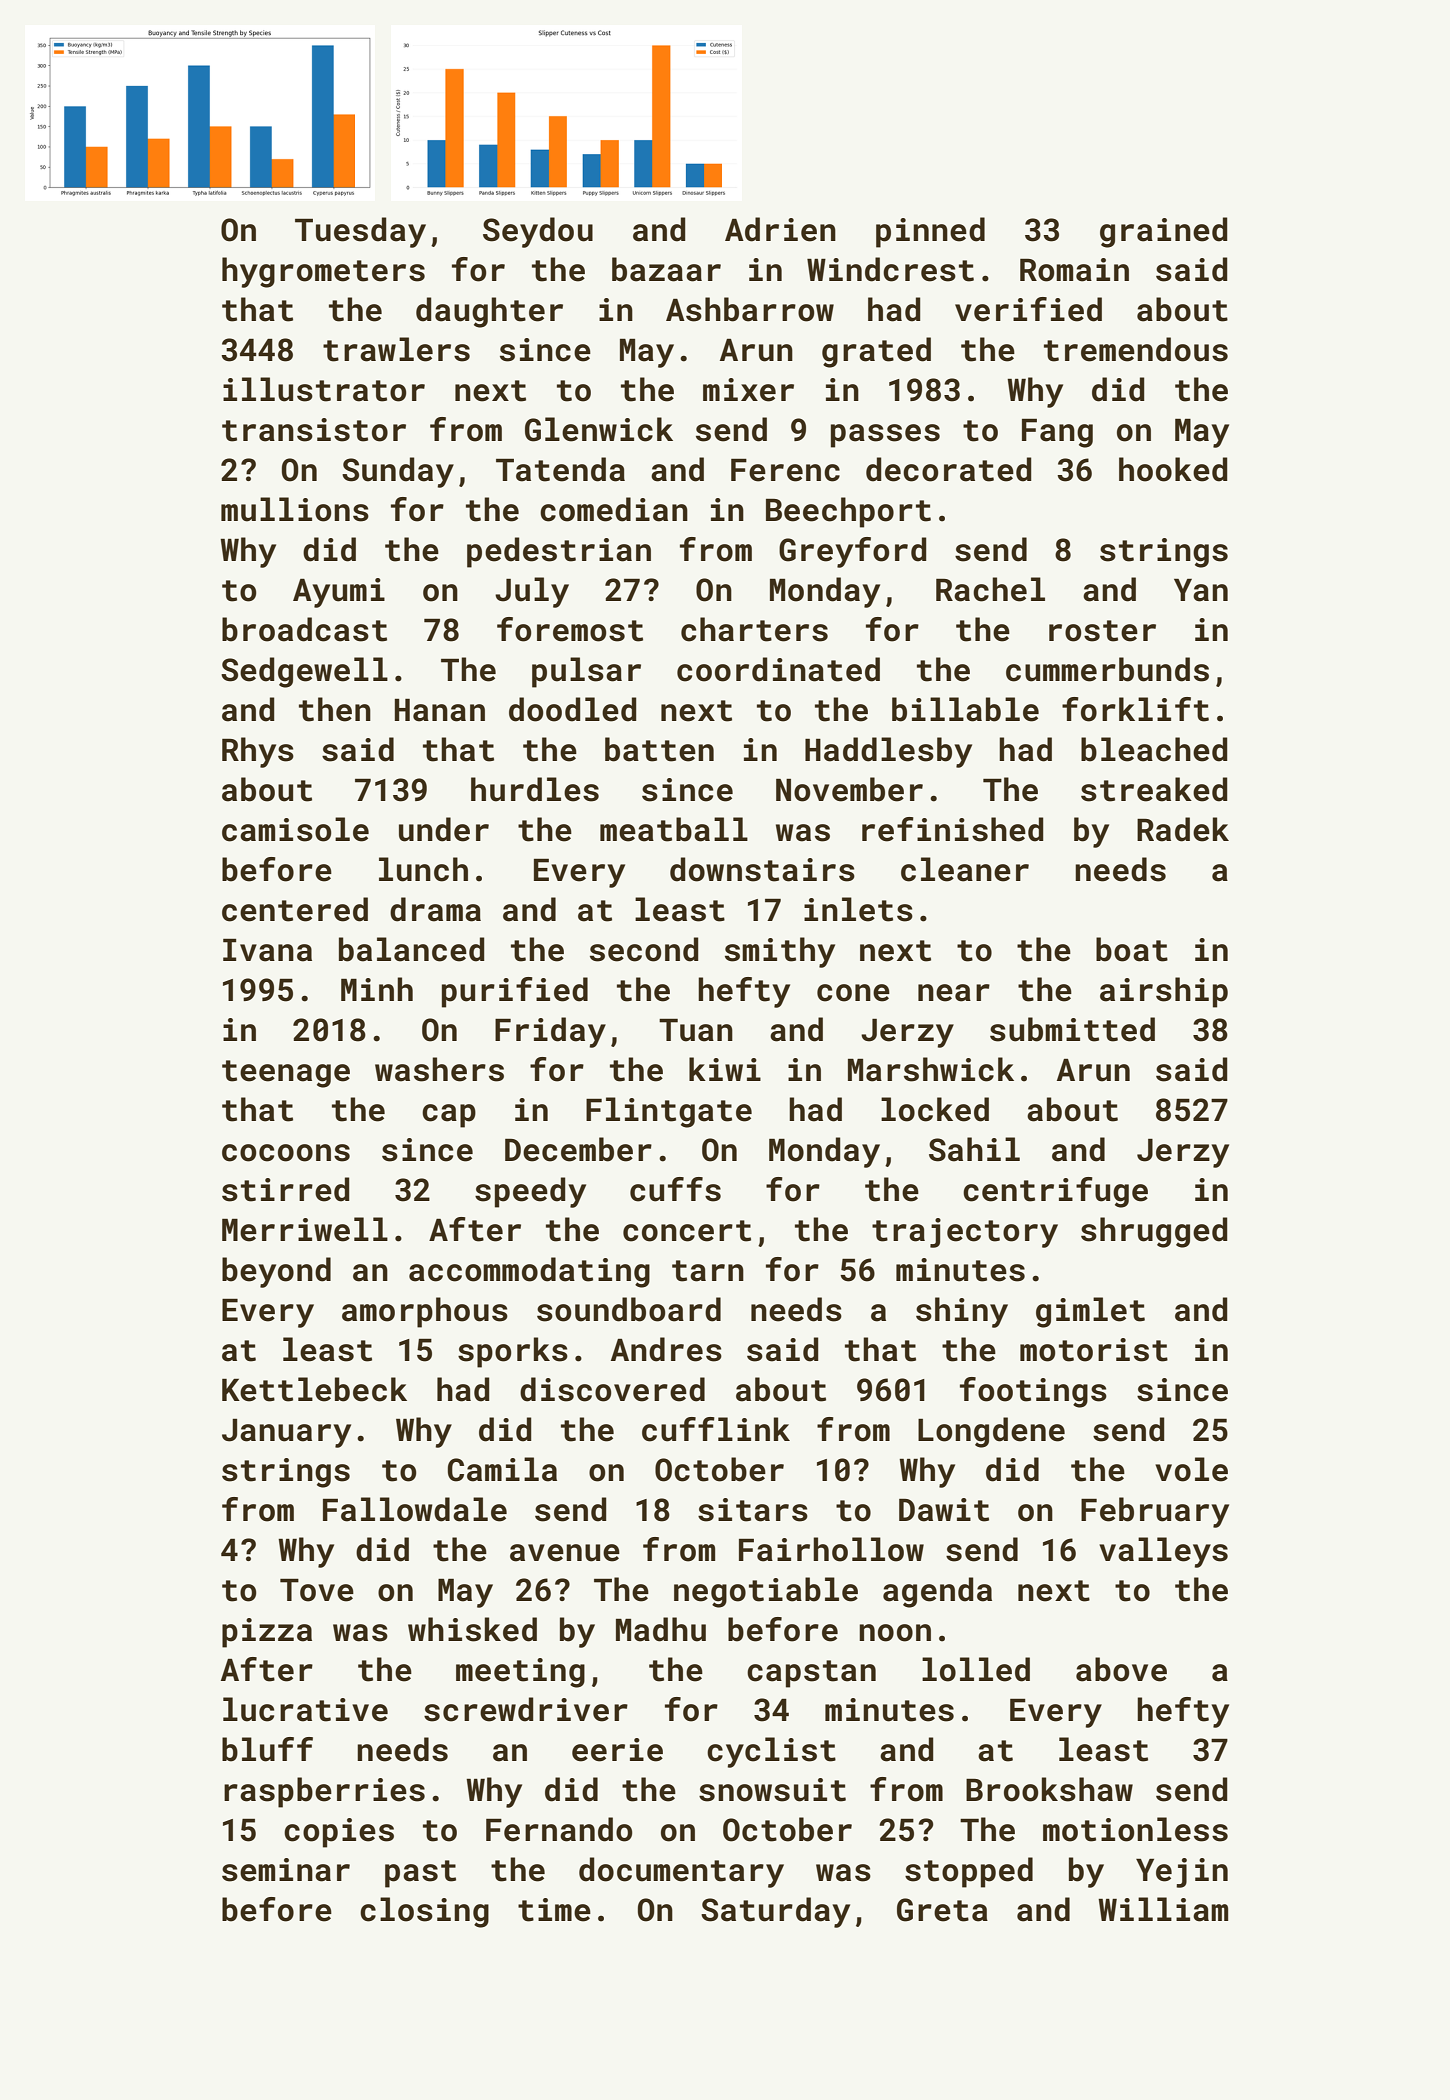 This screenshot has height=2100, width=1450. Describe the element at coordinates (990, 589) in the screenshot. I see `Rachel` at that location.
